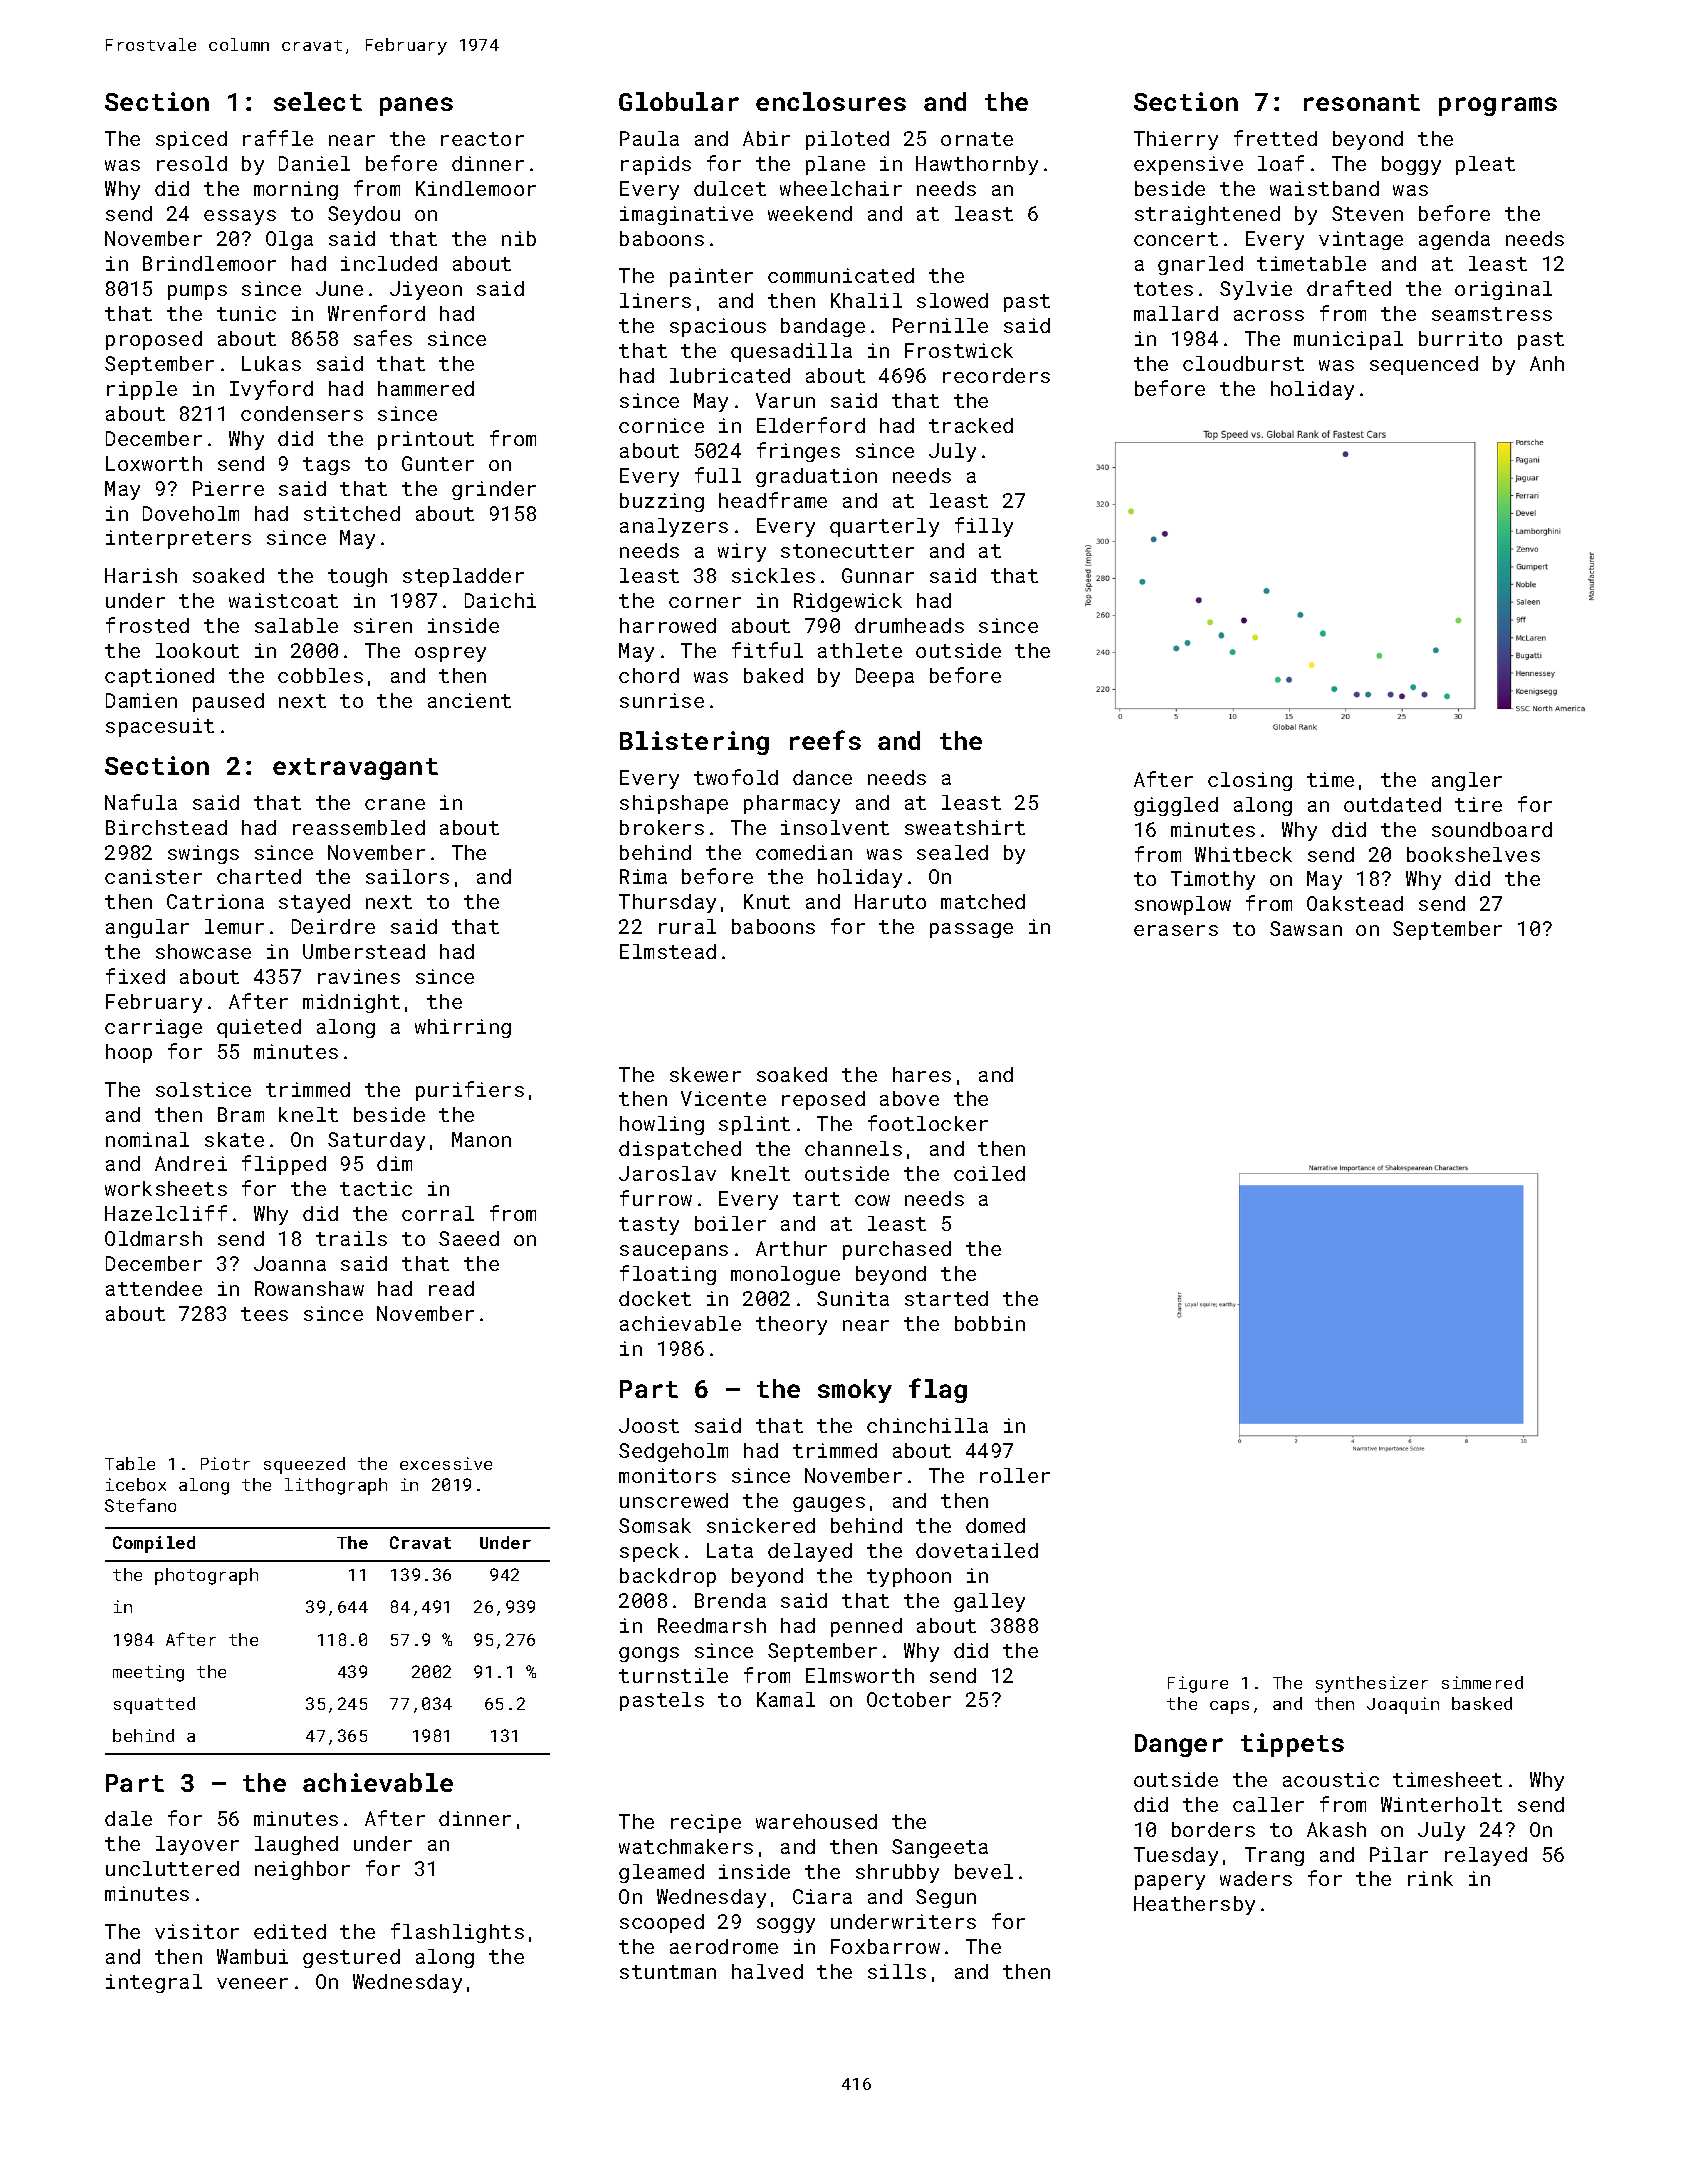  Describe the element at coordinates (1324, 188) in the screenshot. I see `waistband` at that location.
